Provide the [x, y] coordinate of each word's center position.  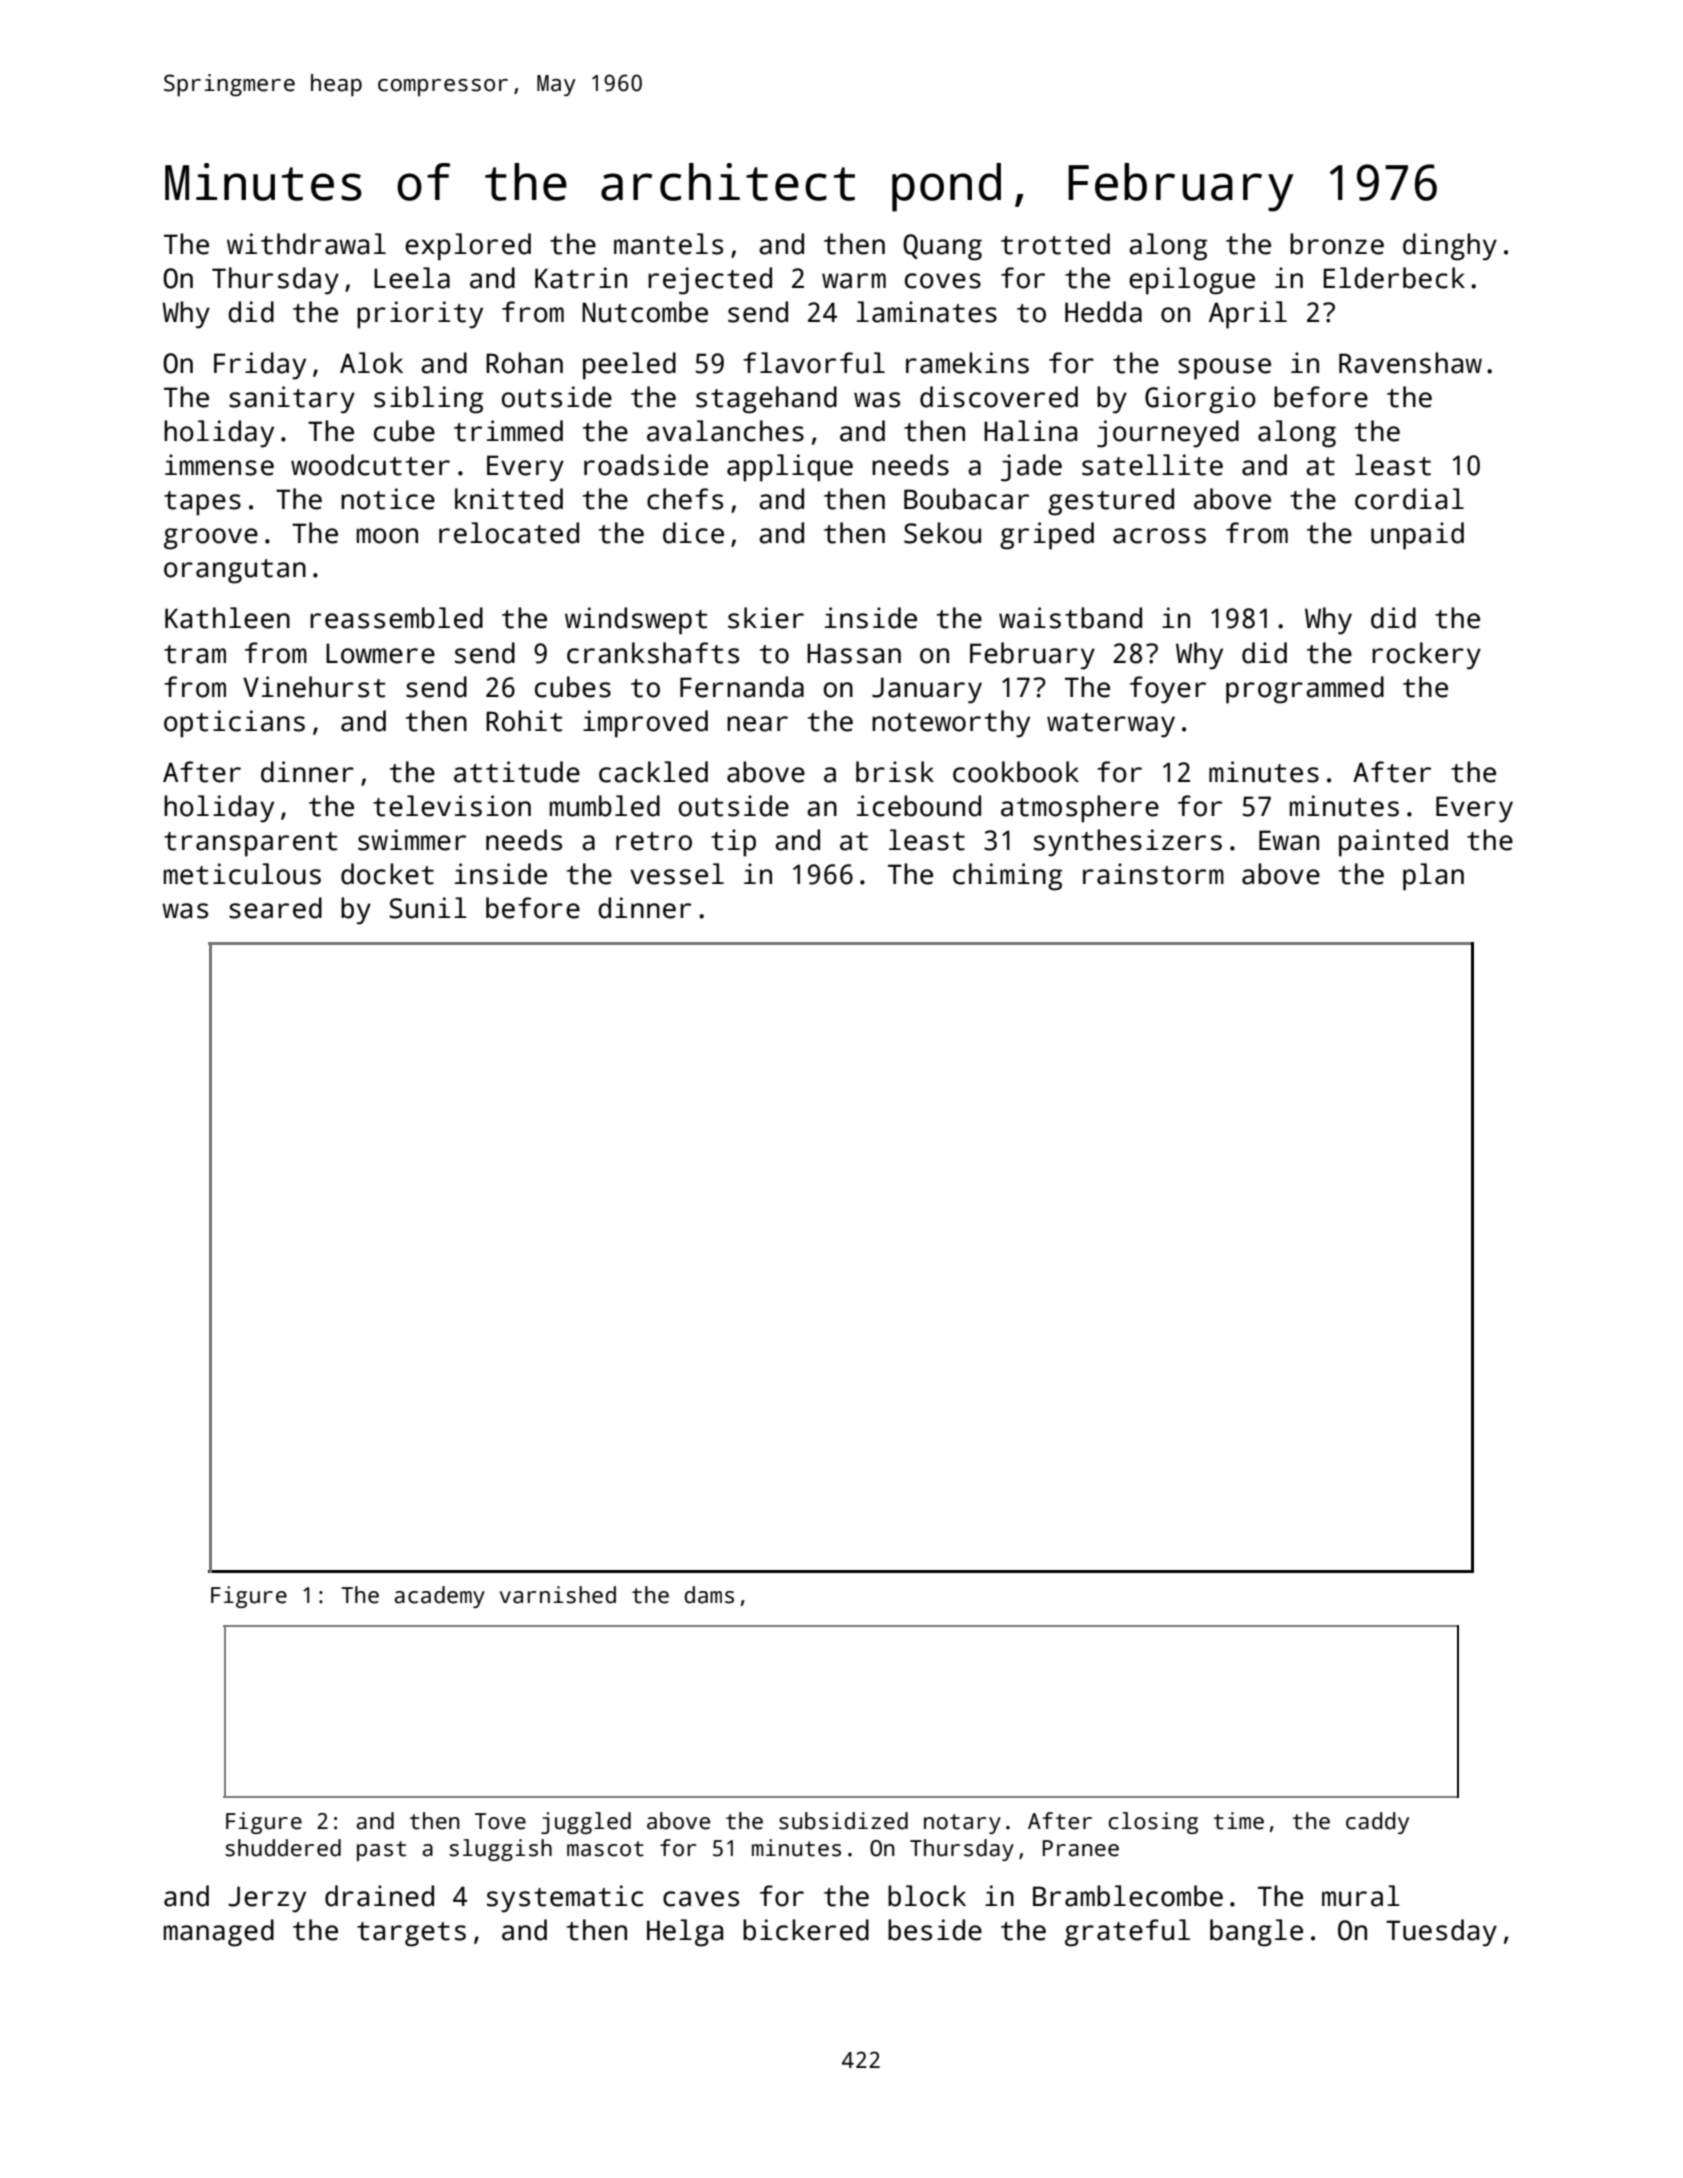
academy [439, 1597]
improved [645, 724]
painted [1393, 843]
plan [1433, 877]
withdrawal [306, 244]
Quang [942, 247]
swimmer [412, 840]
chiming [1007, 877]
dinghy [1450, 247]
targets [411, 1934]
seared [275, 908]
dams [709, 1595]
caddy [1377, 1823]
